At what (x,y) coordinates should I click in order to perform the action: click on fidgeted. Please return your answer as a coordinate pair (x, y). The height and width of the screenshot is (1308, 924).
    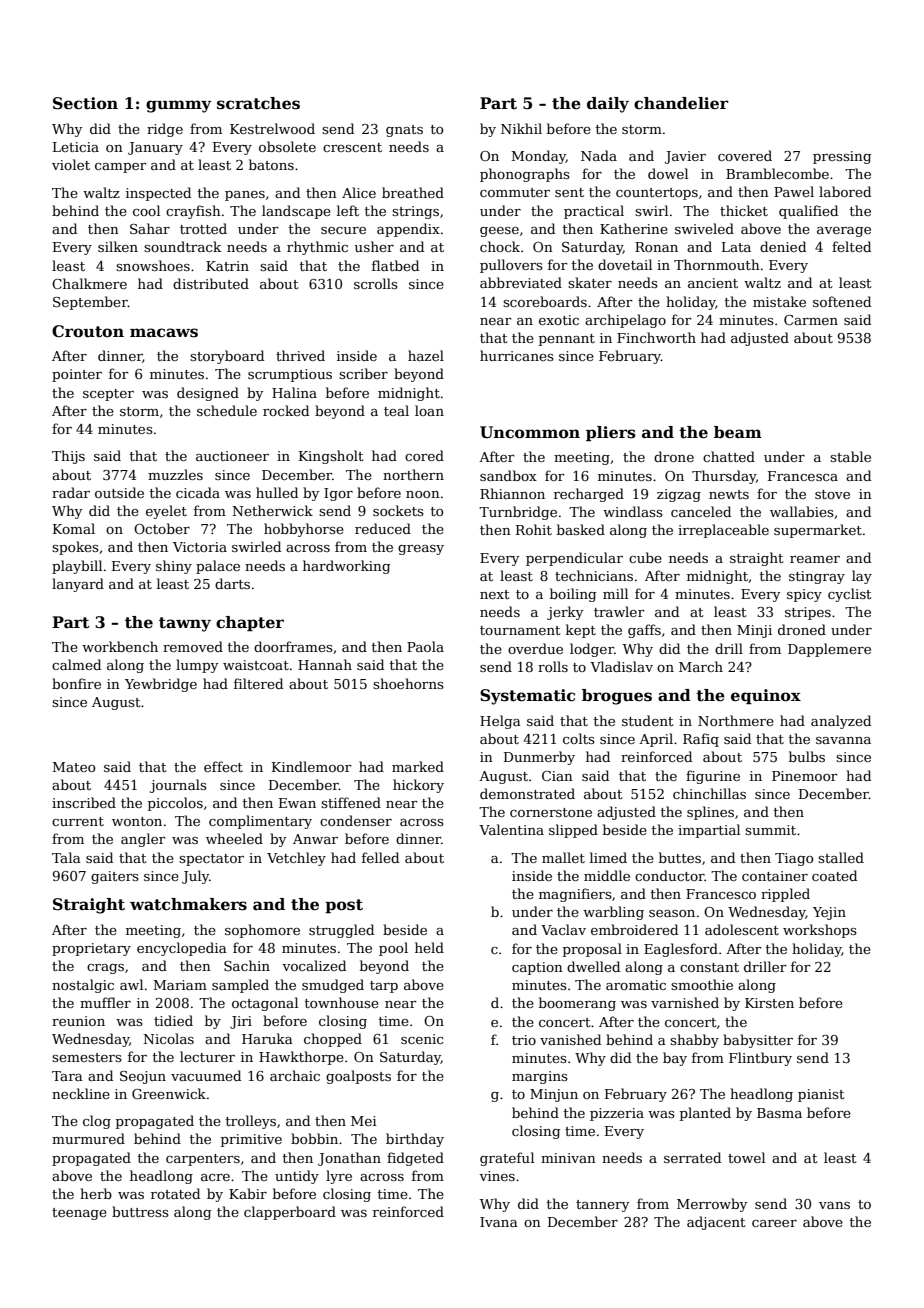
    Looking at the image, I should click on (415, 1159).
